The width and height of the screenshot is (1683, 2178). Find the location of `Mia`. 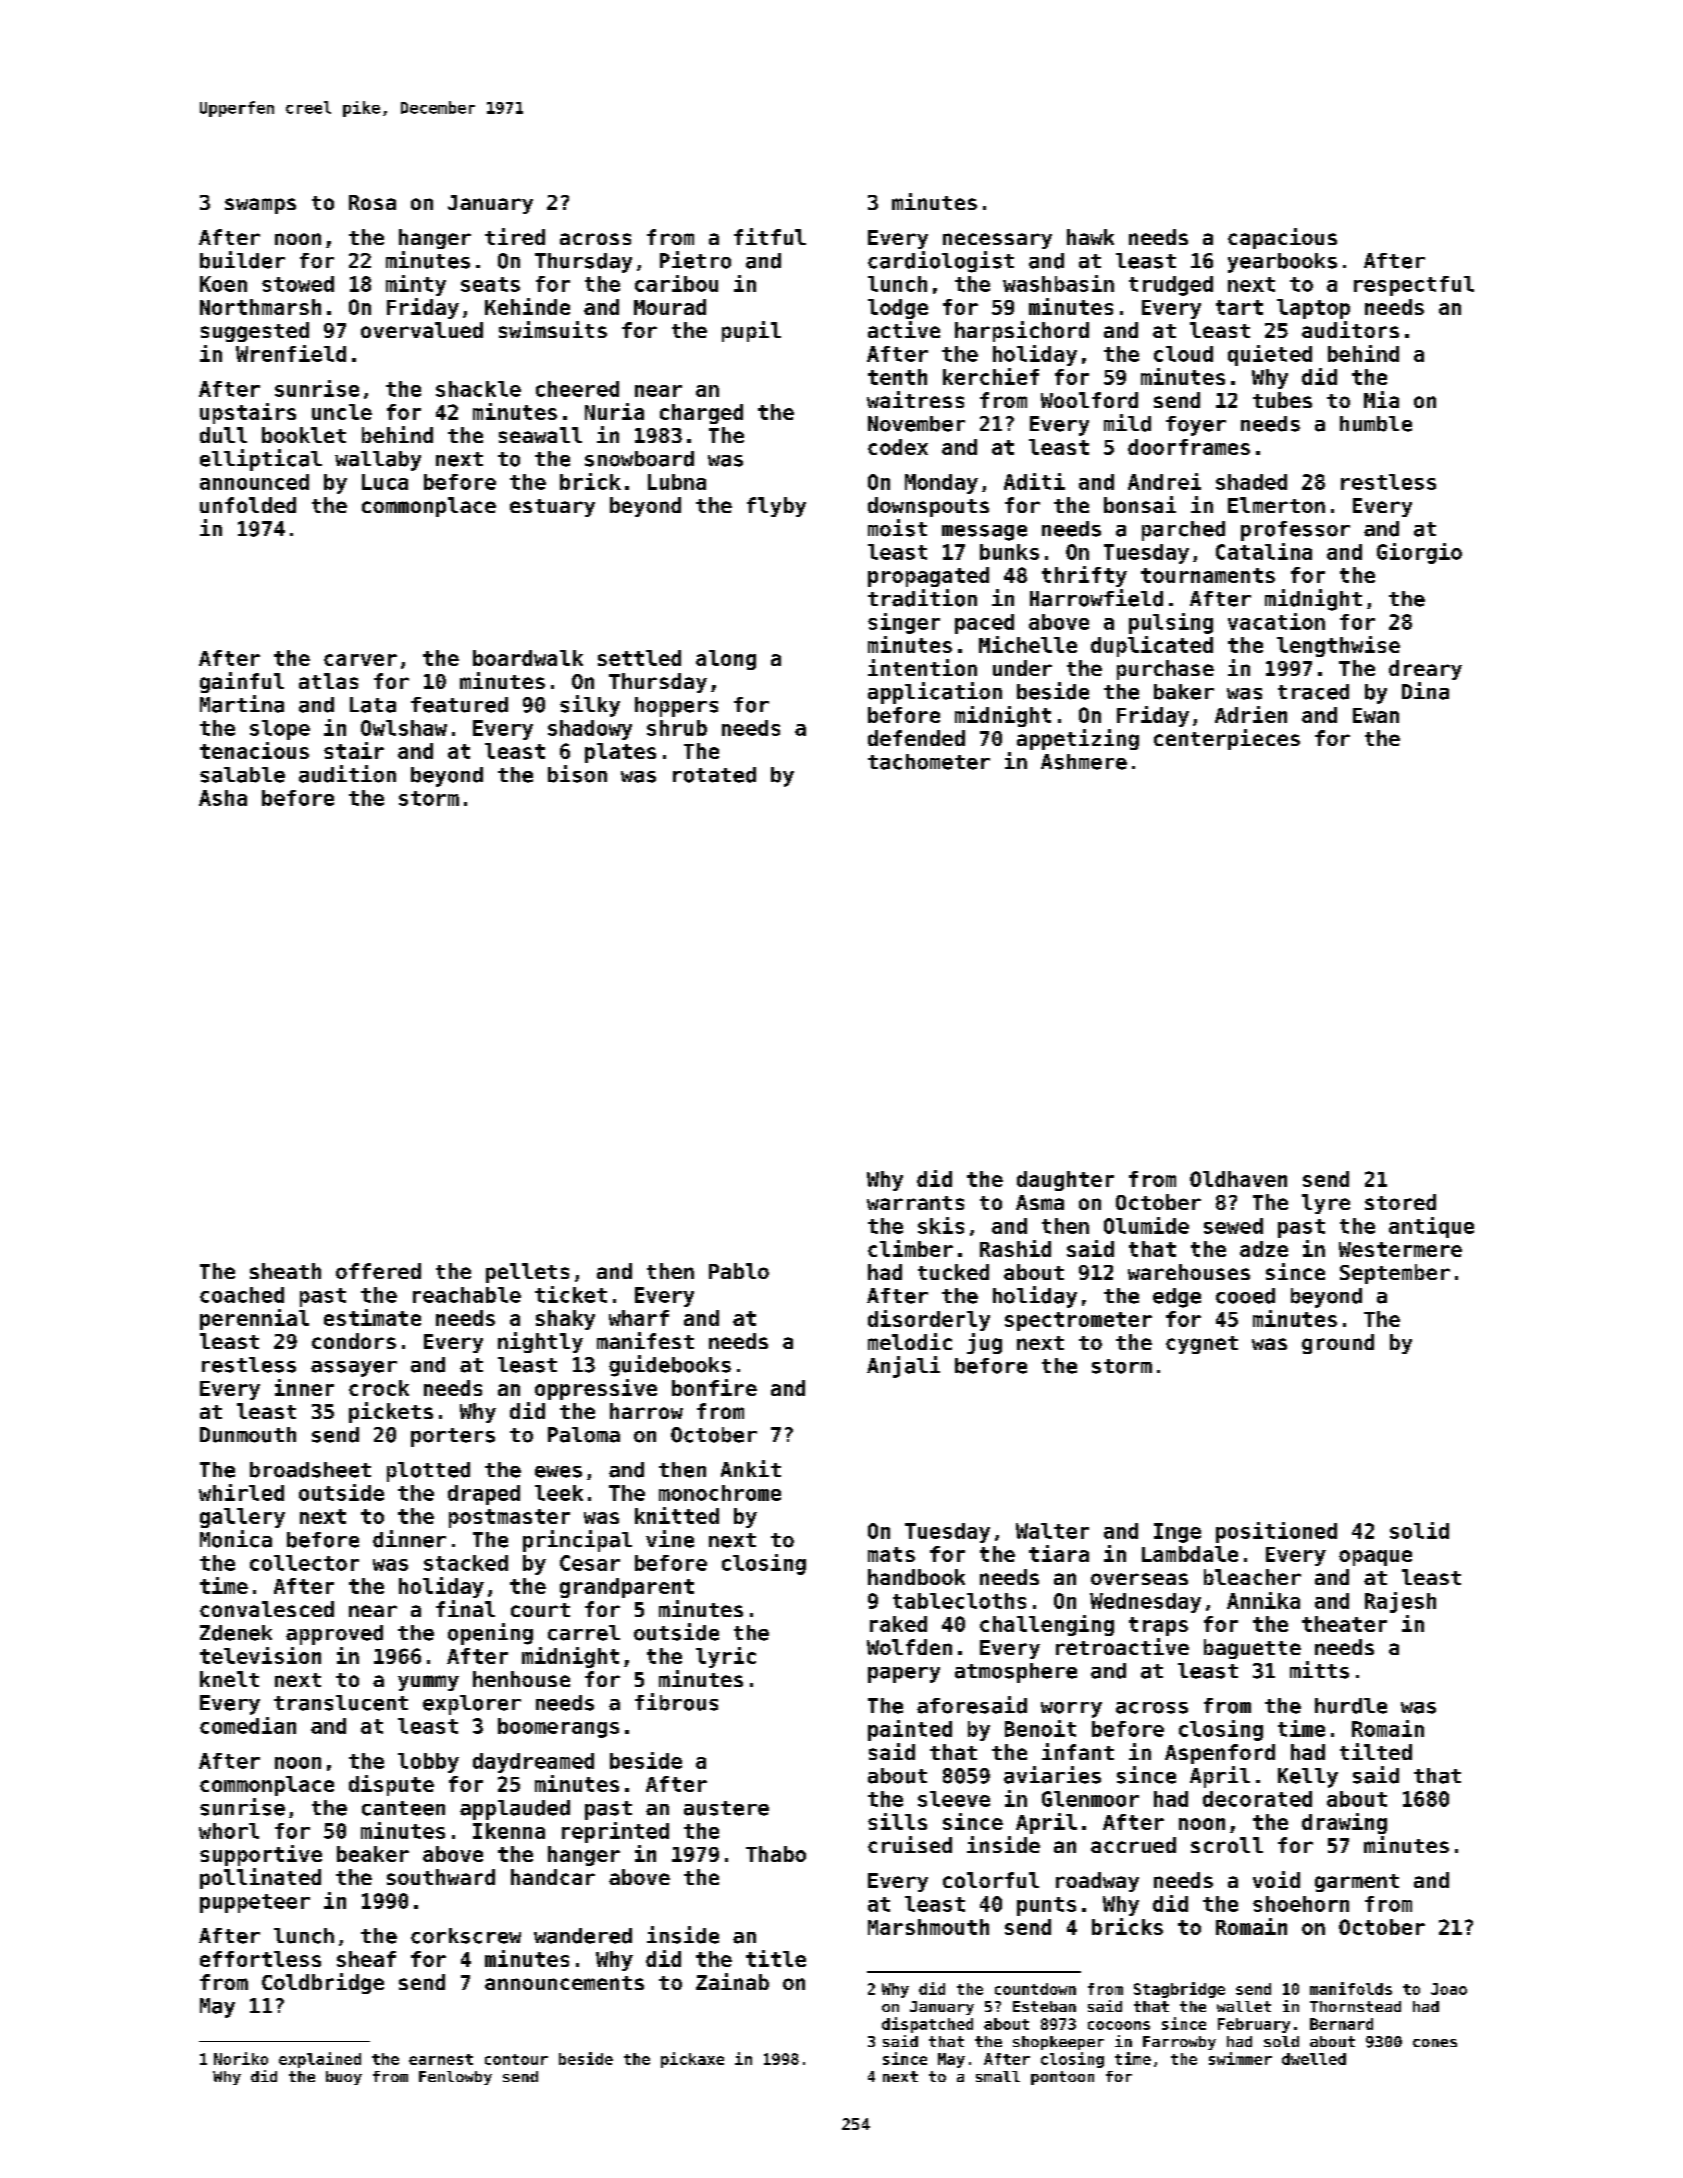

Mia is located at coordinates (1381, 399).
